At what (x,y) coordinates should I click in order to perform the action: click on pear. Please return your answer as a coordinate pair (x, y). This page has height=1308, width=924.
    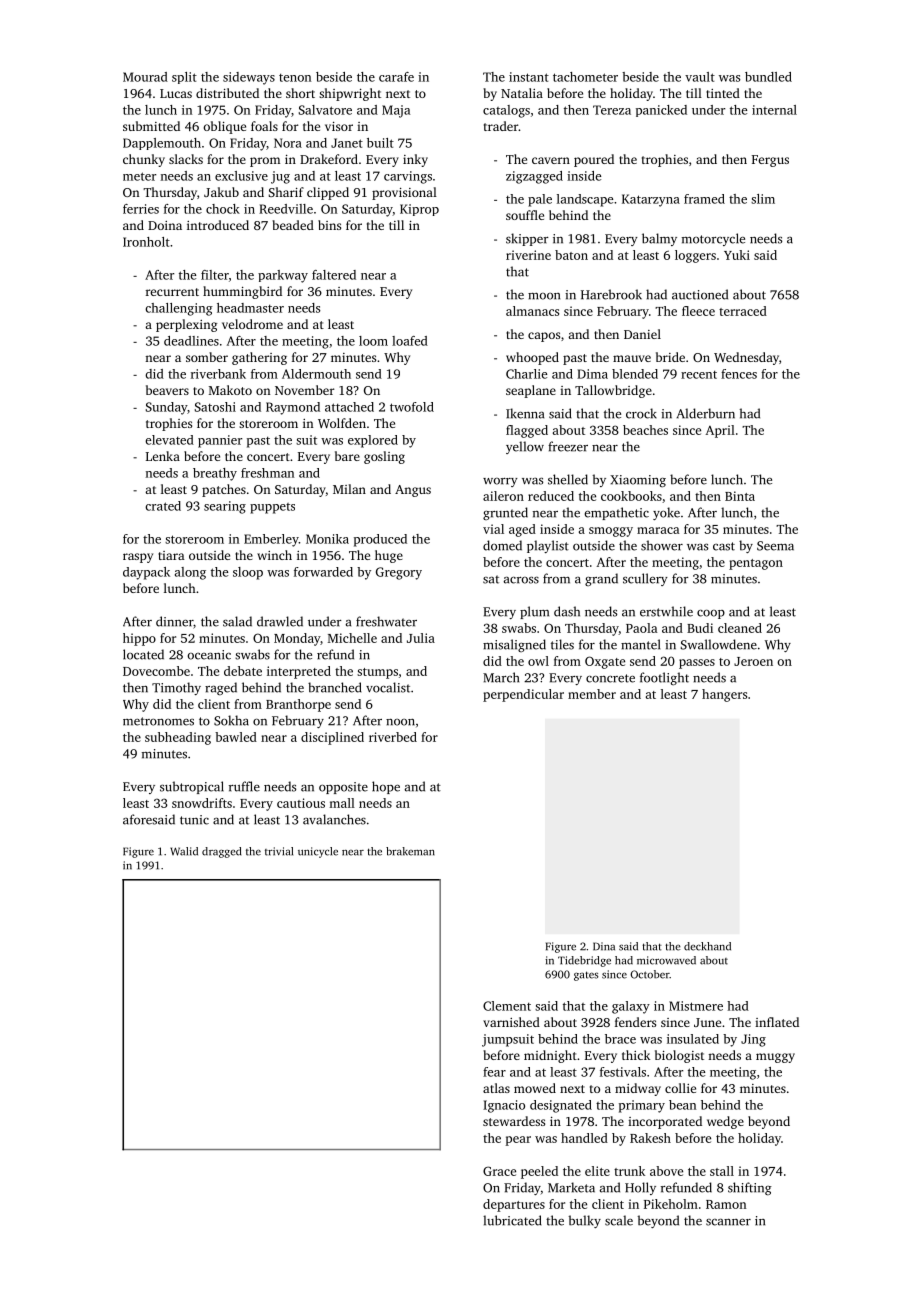
    Looking at the image, I should click on (518, 1141).
